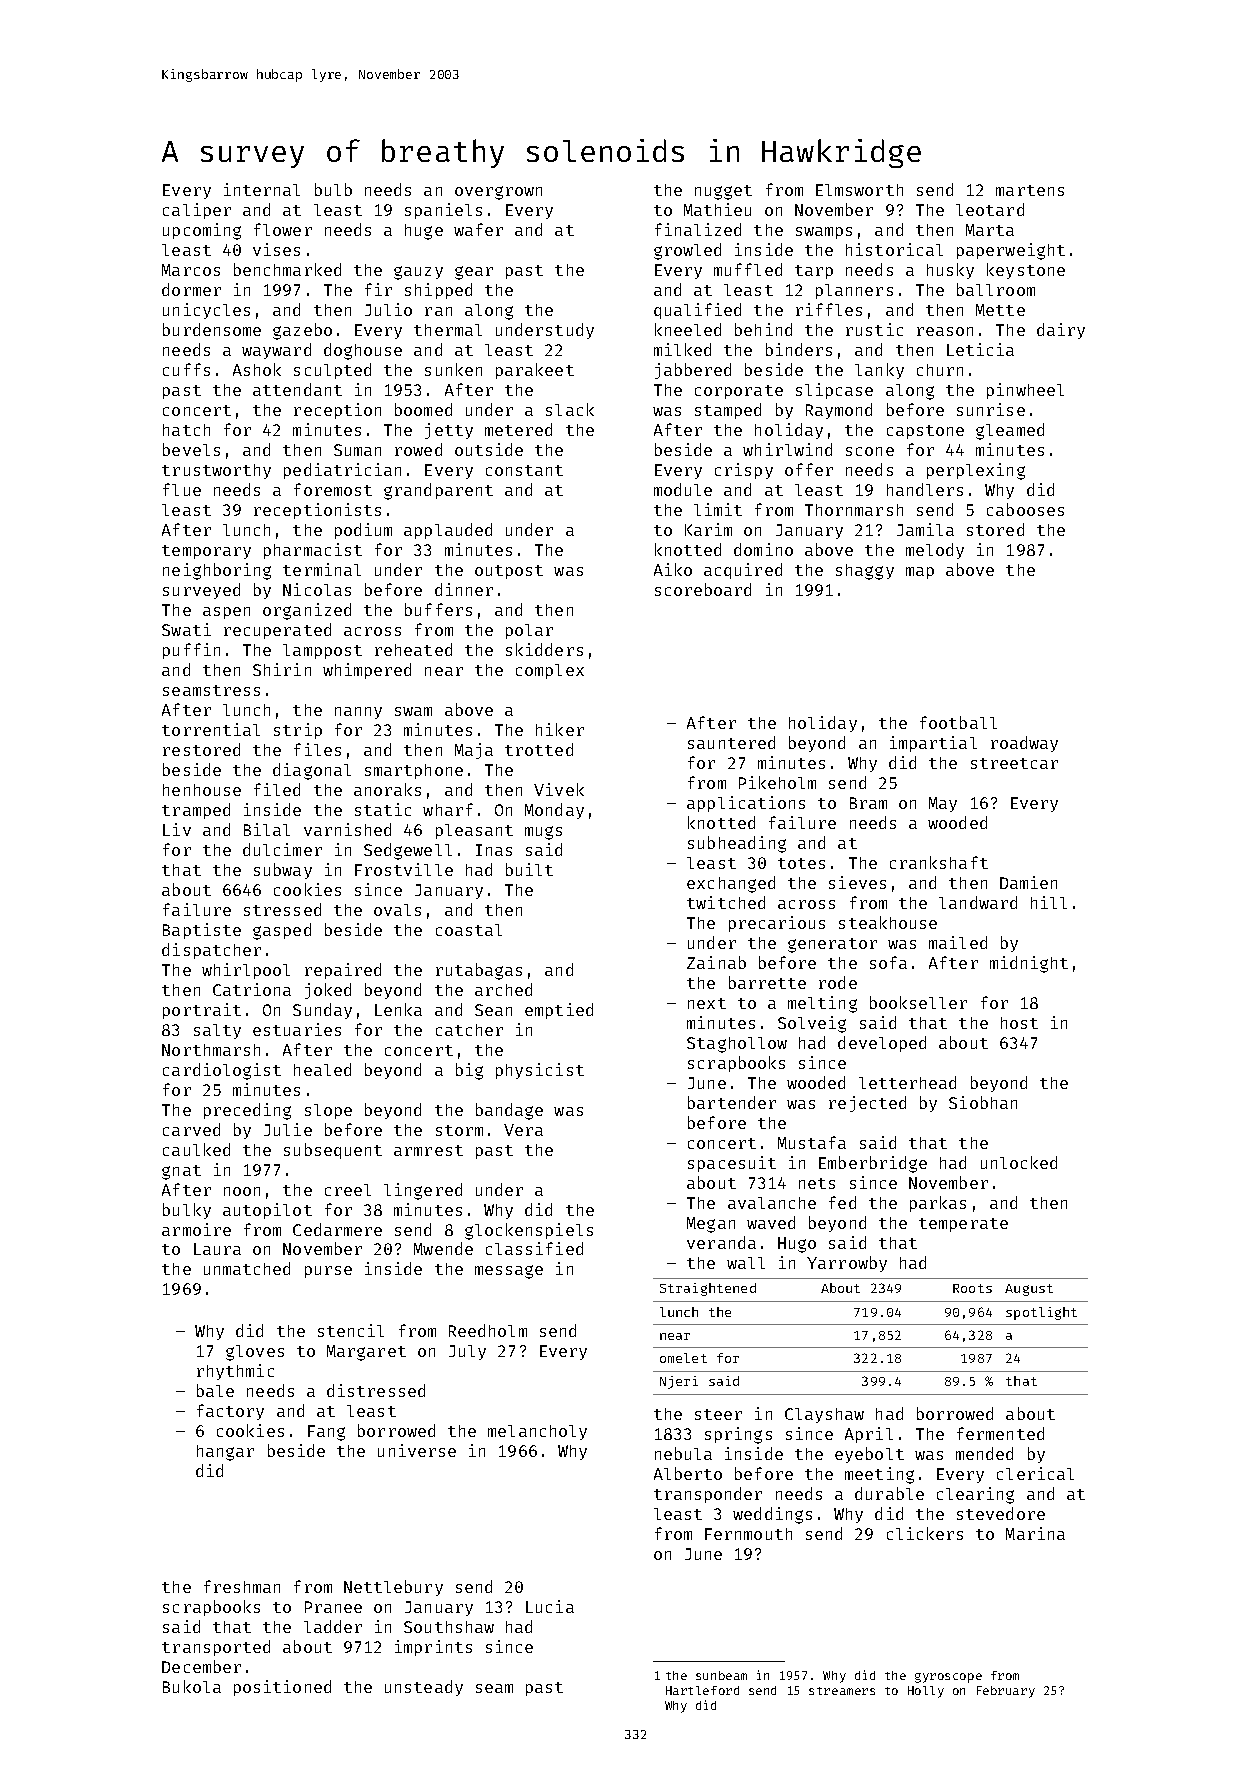 This screenshot has width=1250, height=1768. Describe the element at coordinates (424, 1688) in the screenshot. I see `unsteady` at that location.
